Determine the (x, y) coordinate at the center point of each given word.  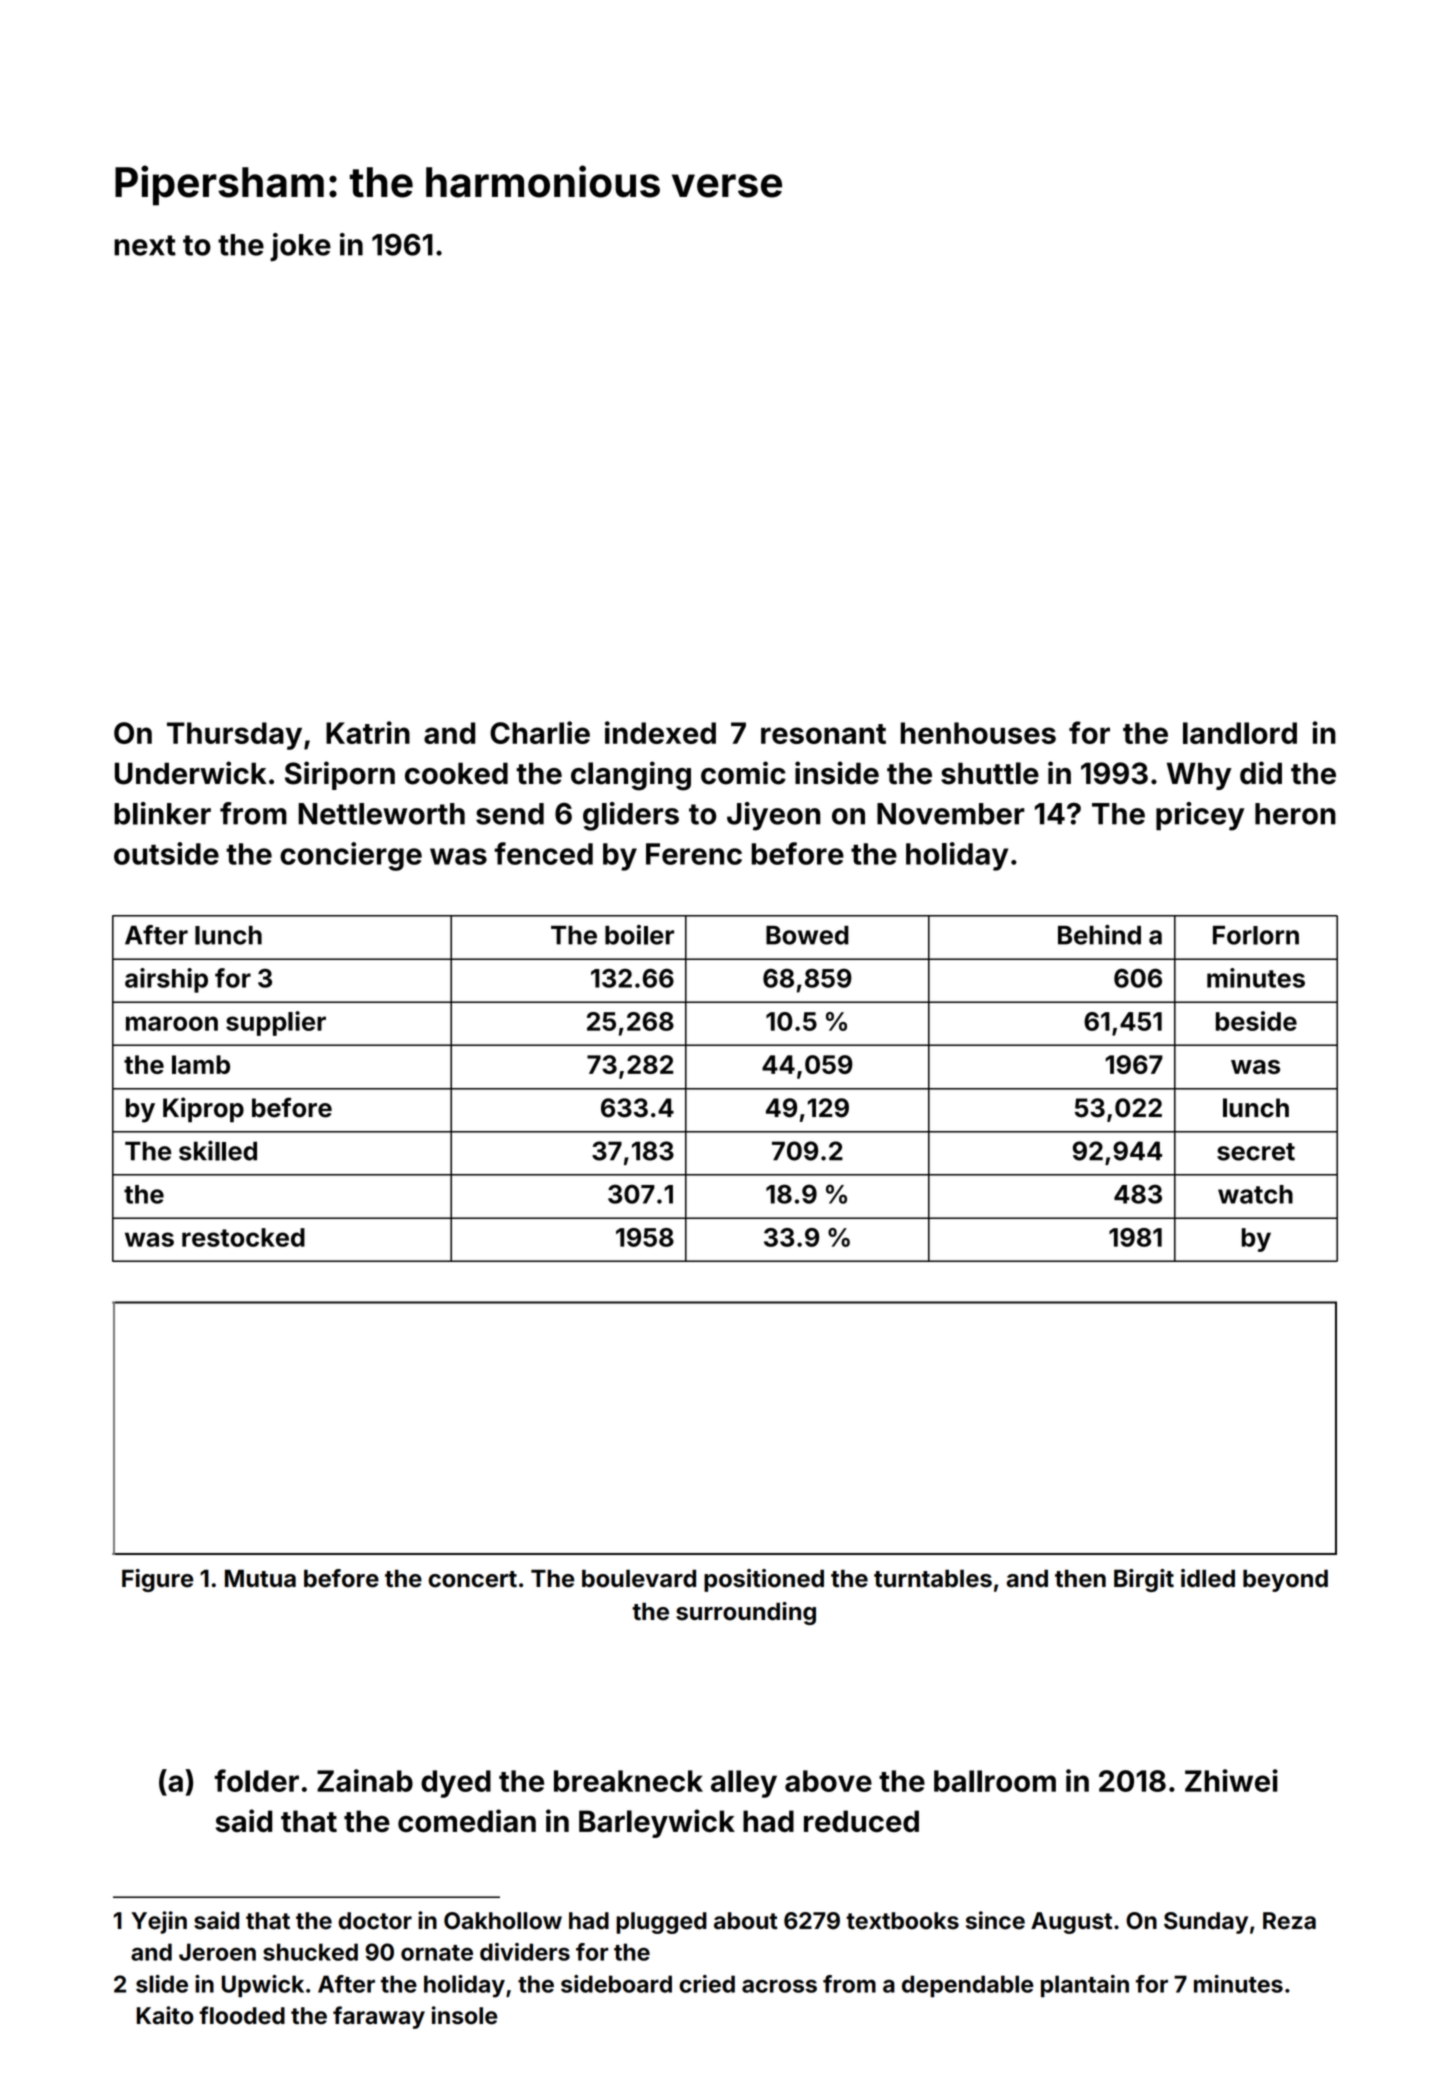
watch (1255, 1194)
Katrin (368, 732)
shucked (310, 1952)
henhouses (978, 733)
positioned (764, 1580)
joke (300, 247)
